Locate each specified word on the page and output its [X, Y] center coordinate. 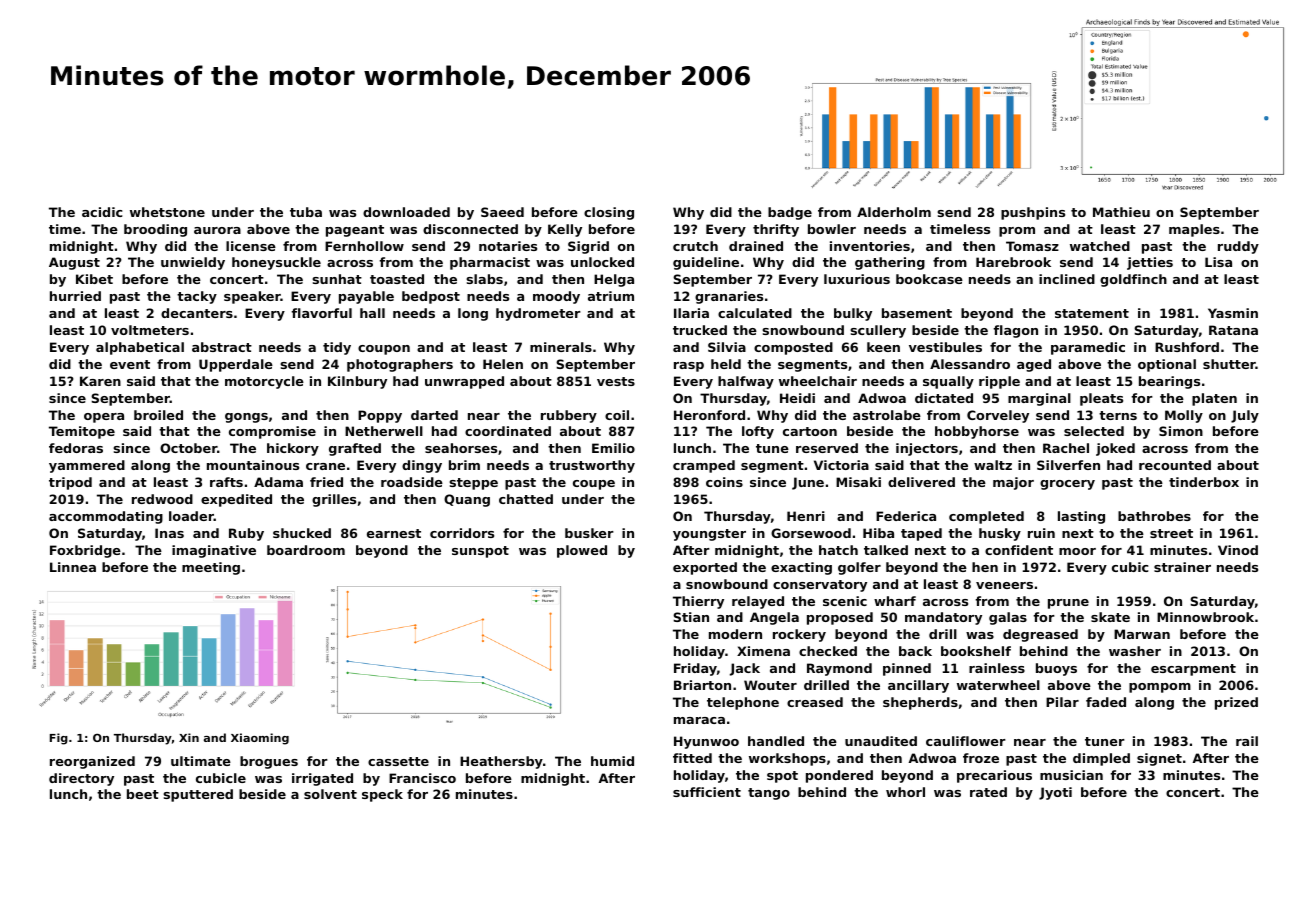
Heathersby [501, 762]
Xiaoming [260, 739]
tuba [306, 212]
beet [143, 794]
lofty [758, 432]
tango [769, 794]
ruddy [1238, 247]
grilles [334, 500]
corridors [462, 533]
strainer [1182, 567]
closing [609, 213]
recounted [1175, 465]
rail [1247, 741]
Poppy [380, 416]
